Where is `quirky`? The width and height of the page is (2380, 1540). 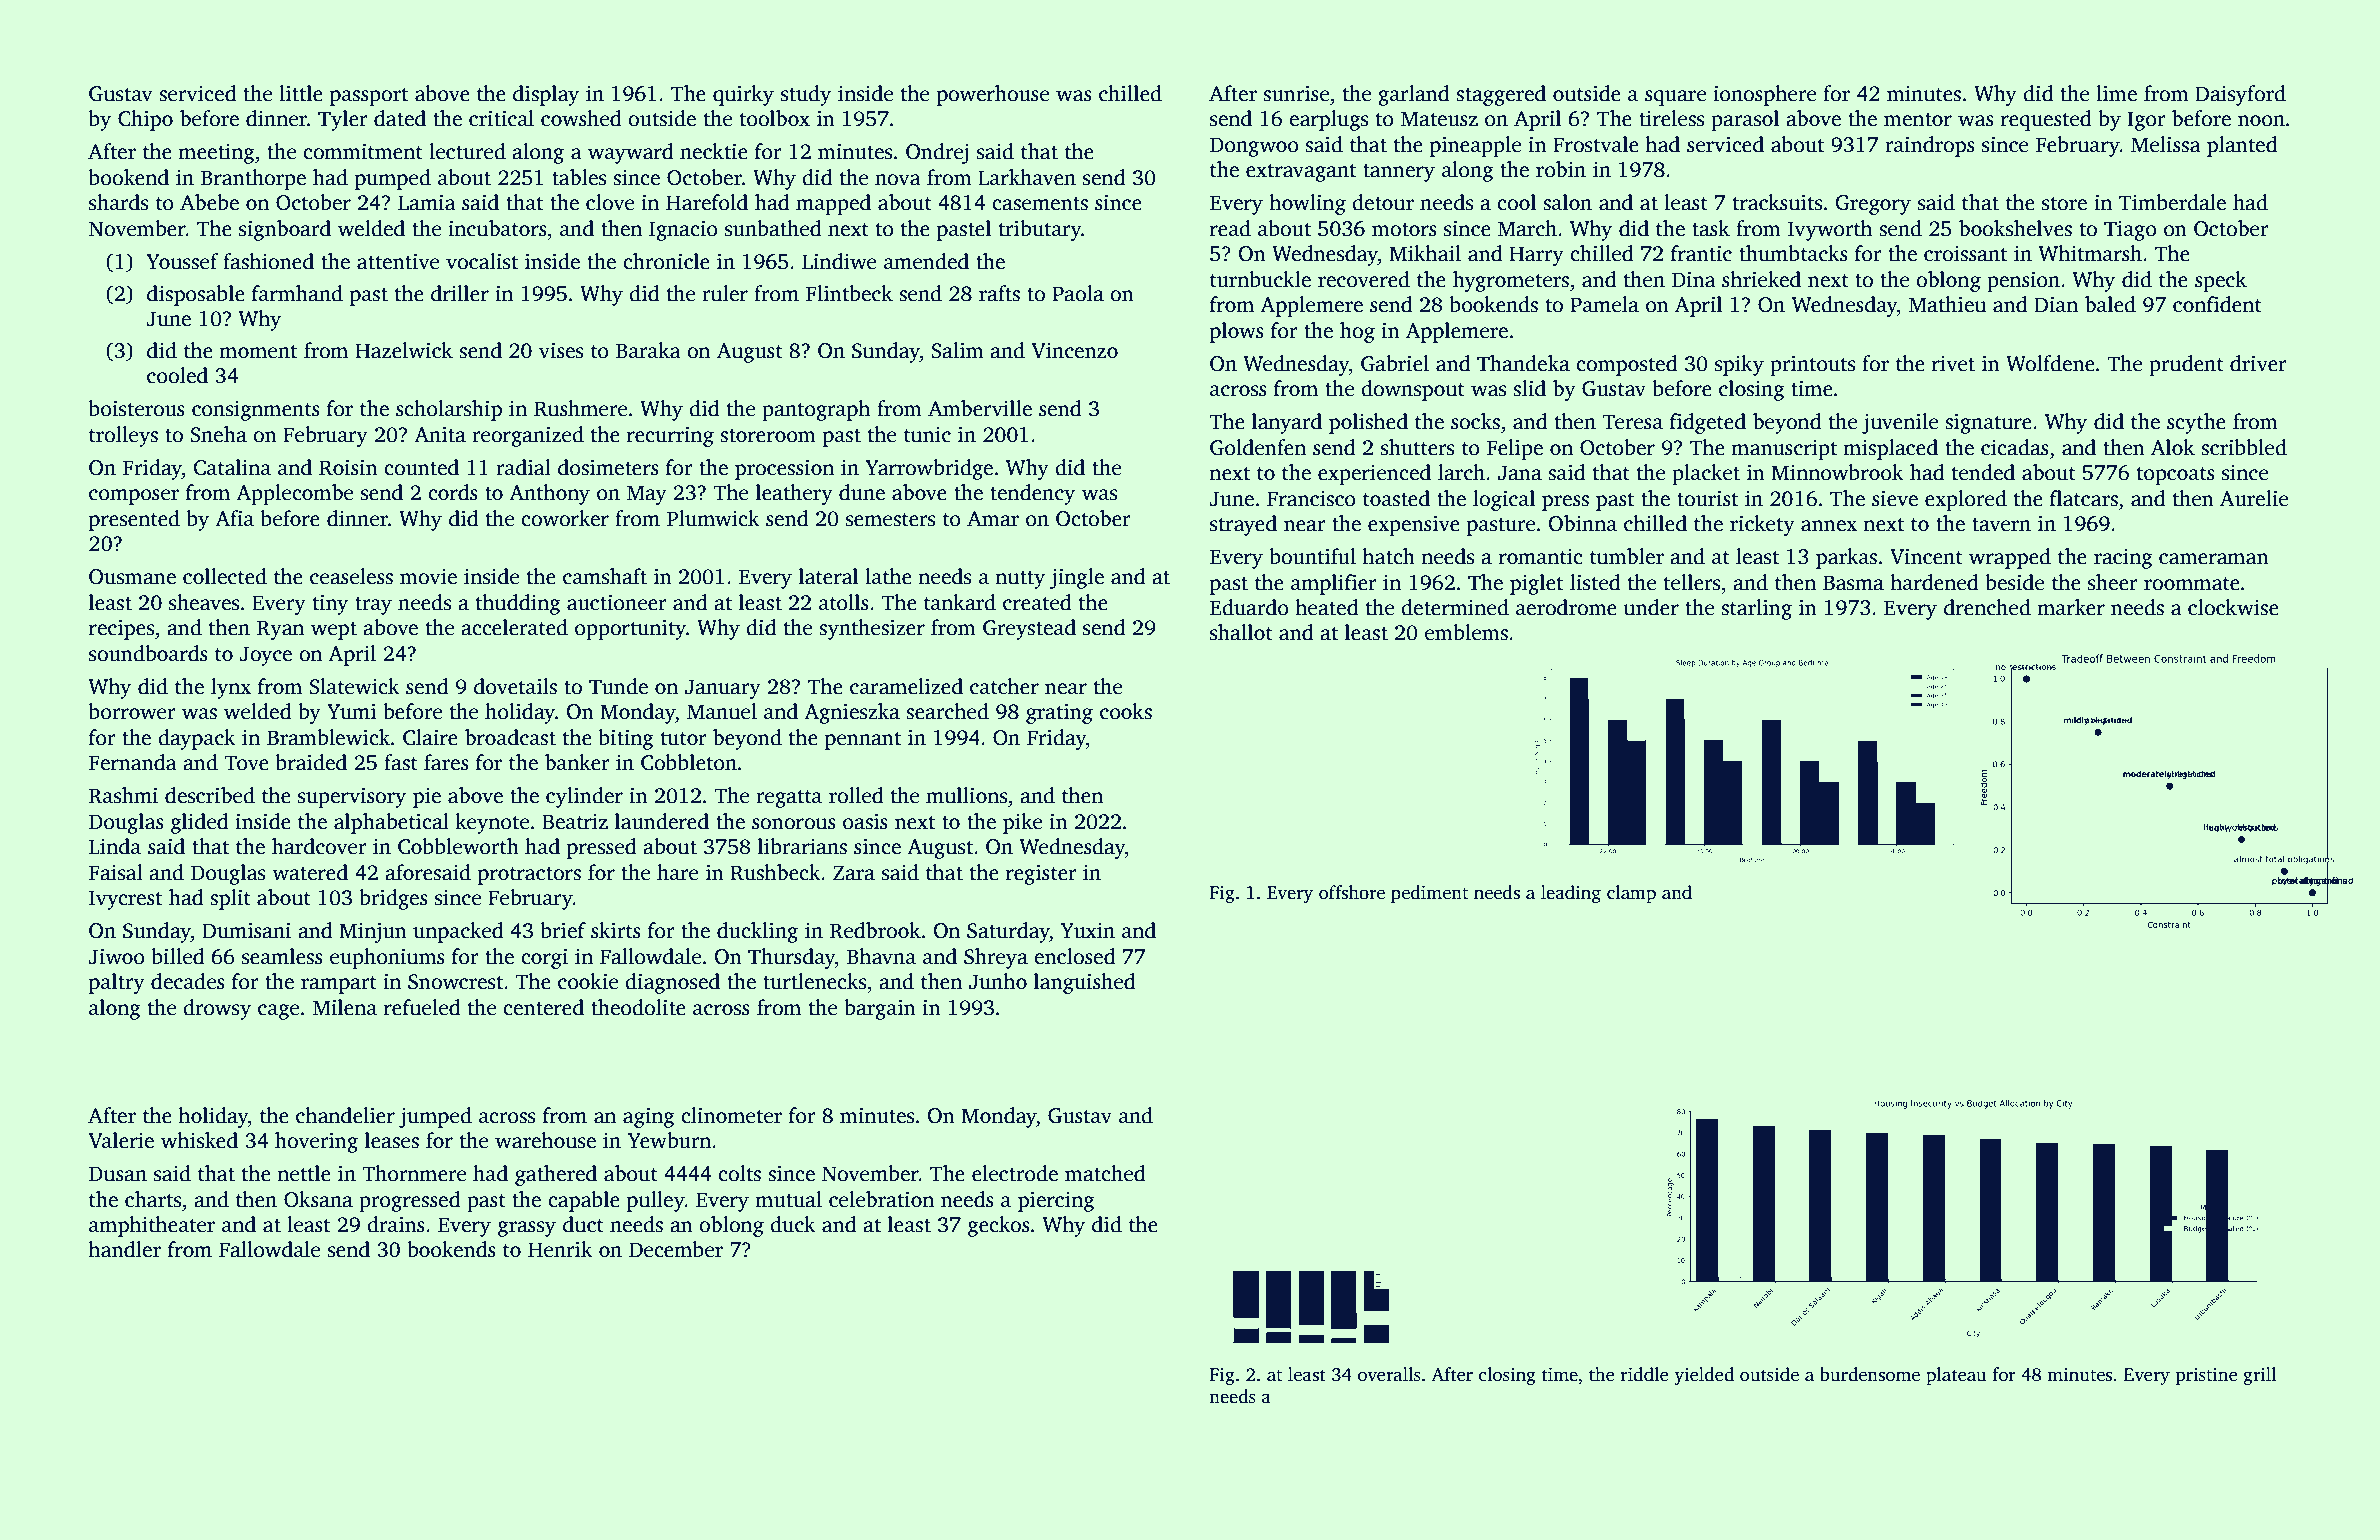
quirky is located at coordinates (743, 95).
